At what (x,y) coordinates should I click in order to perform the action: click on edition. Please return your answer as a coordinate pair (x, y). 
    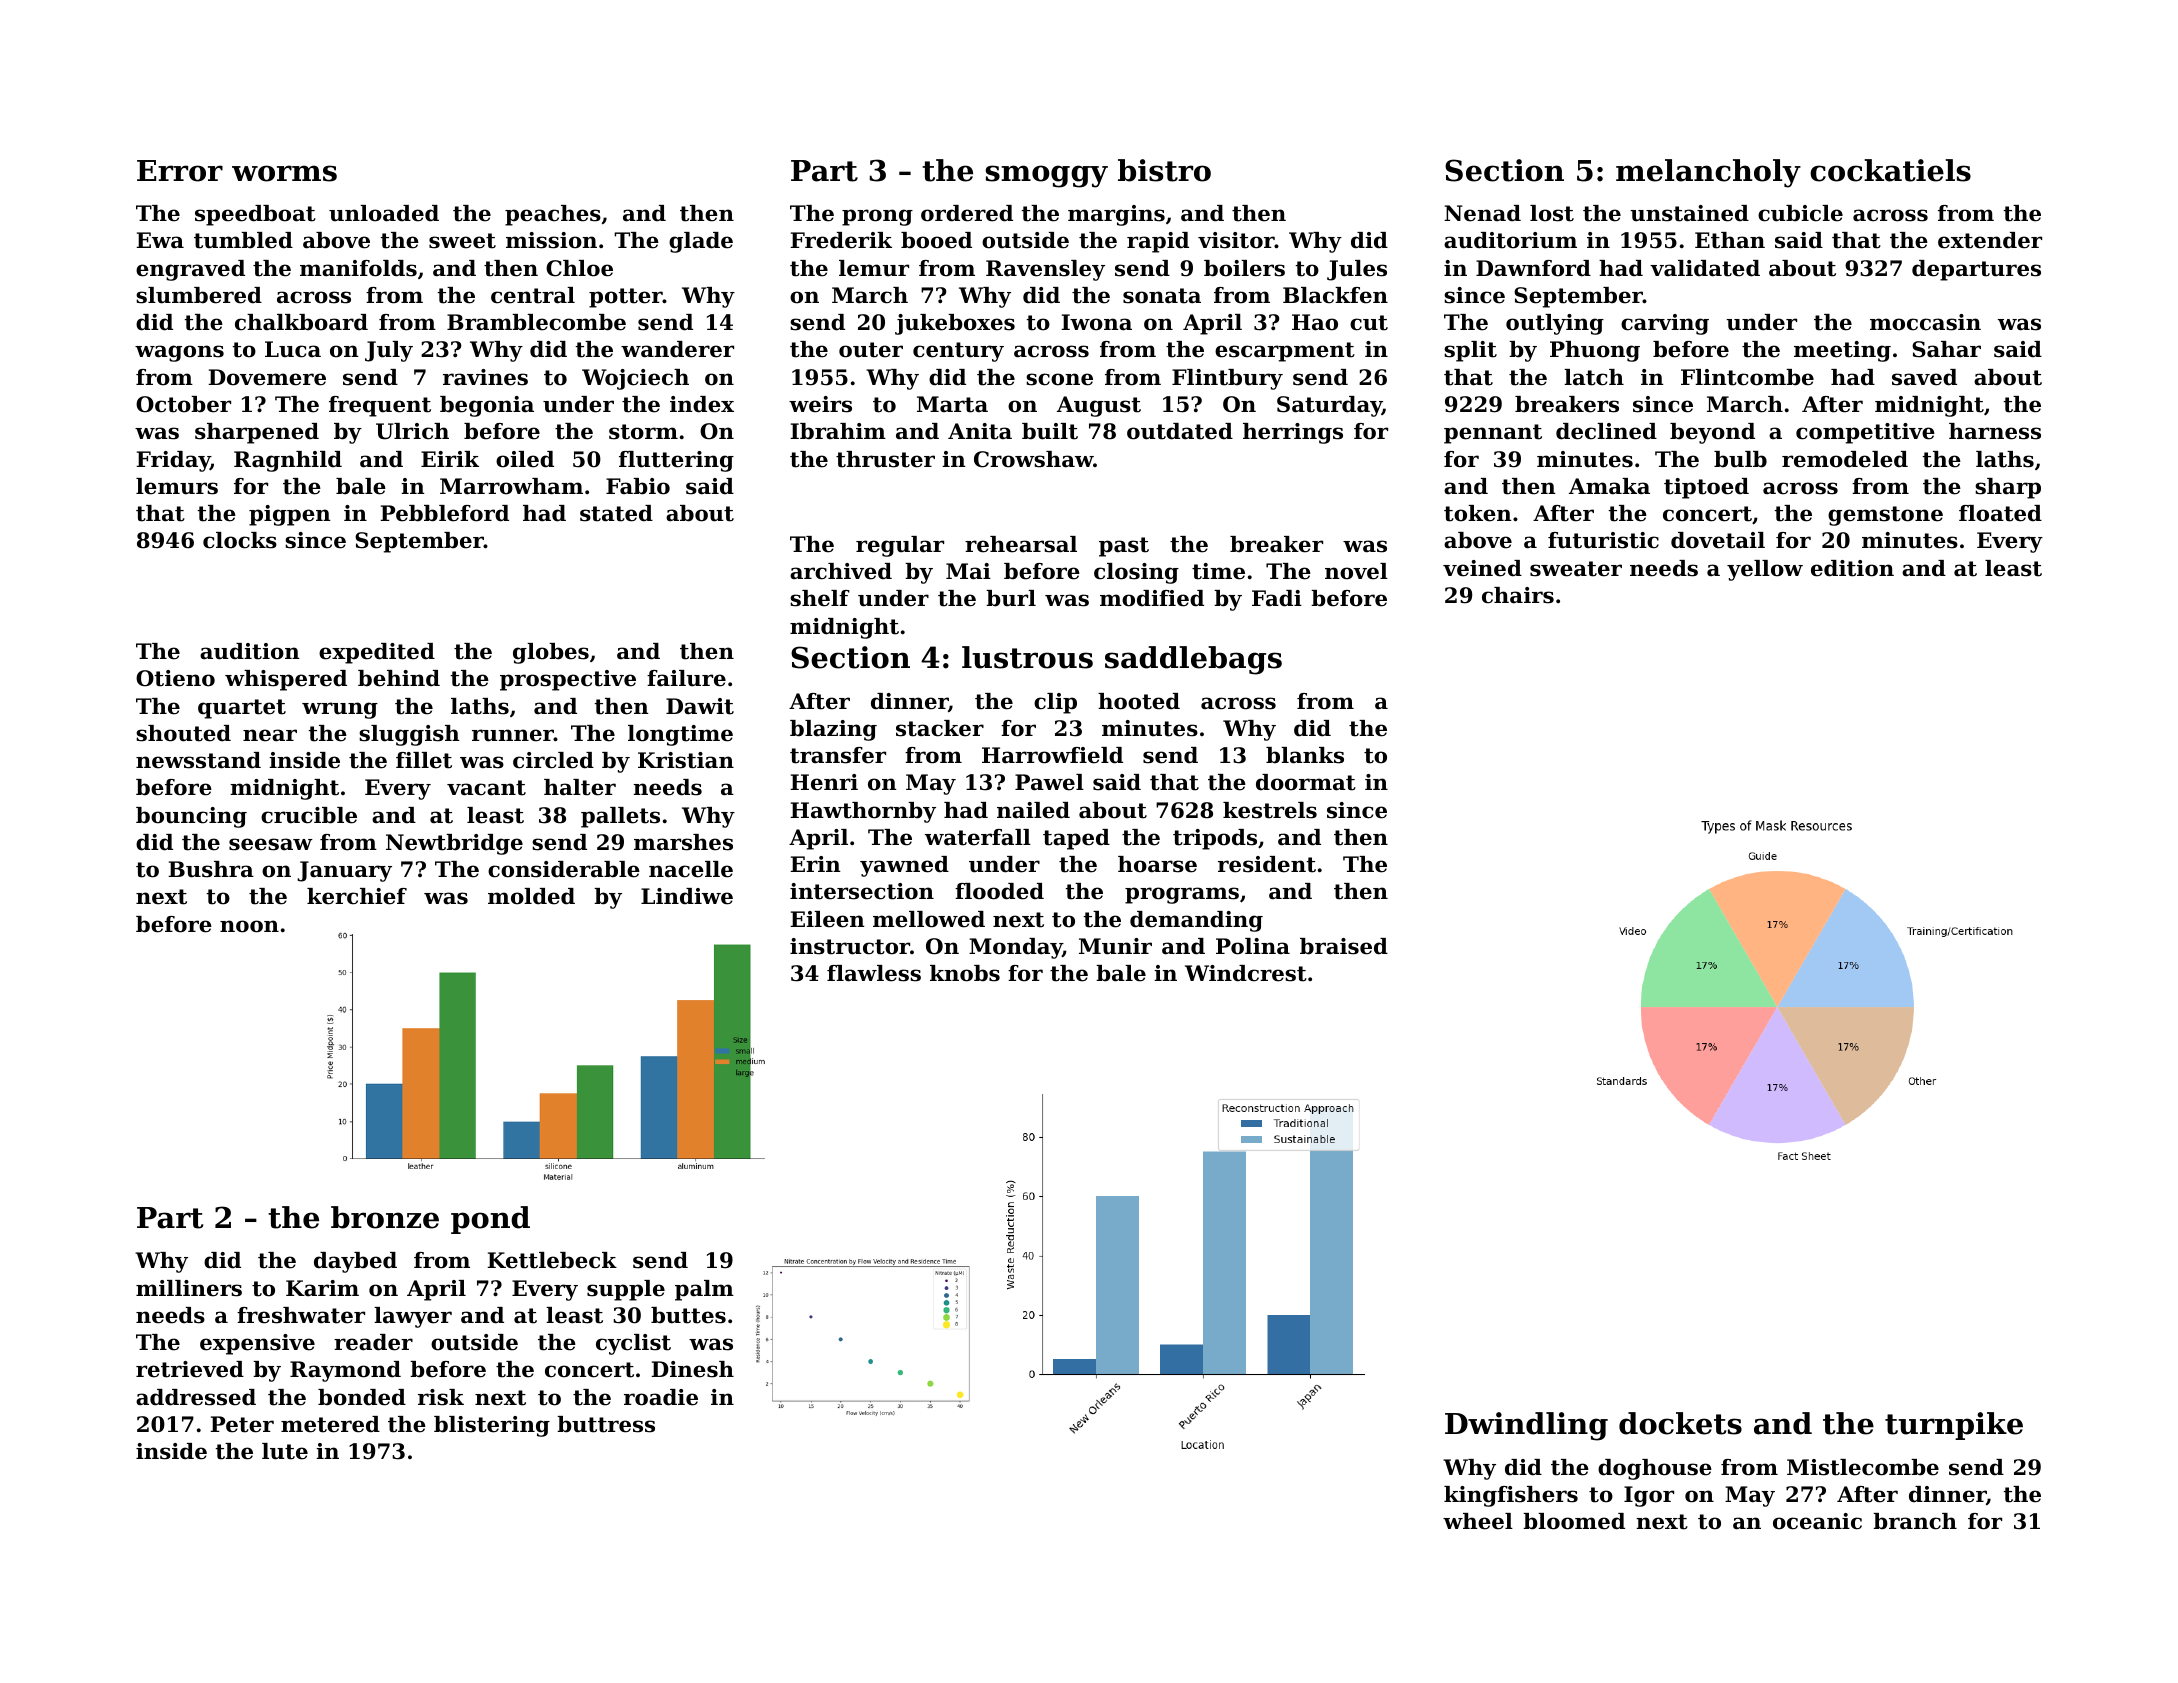
    Looking at the image, I should click on (1852, 568).
